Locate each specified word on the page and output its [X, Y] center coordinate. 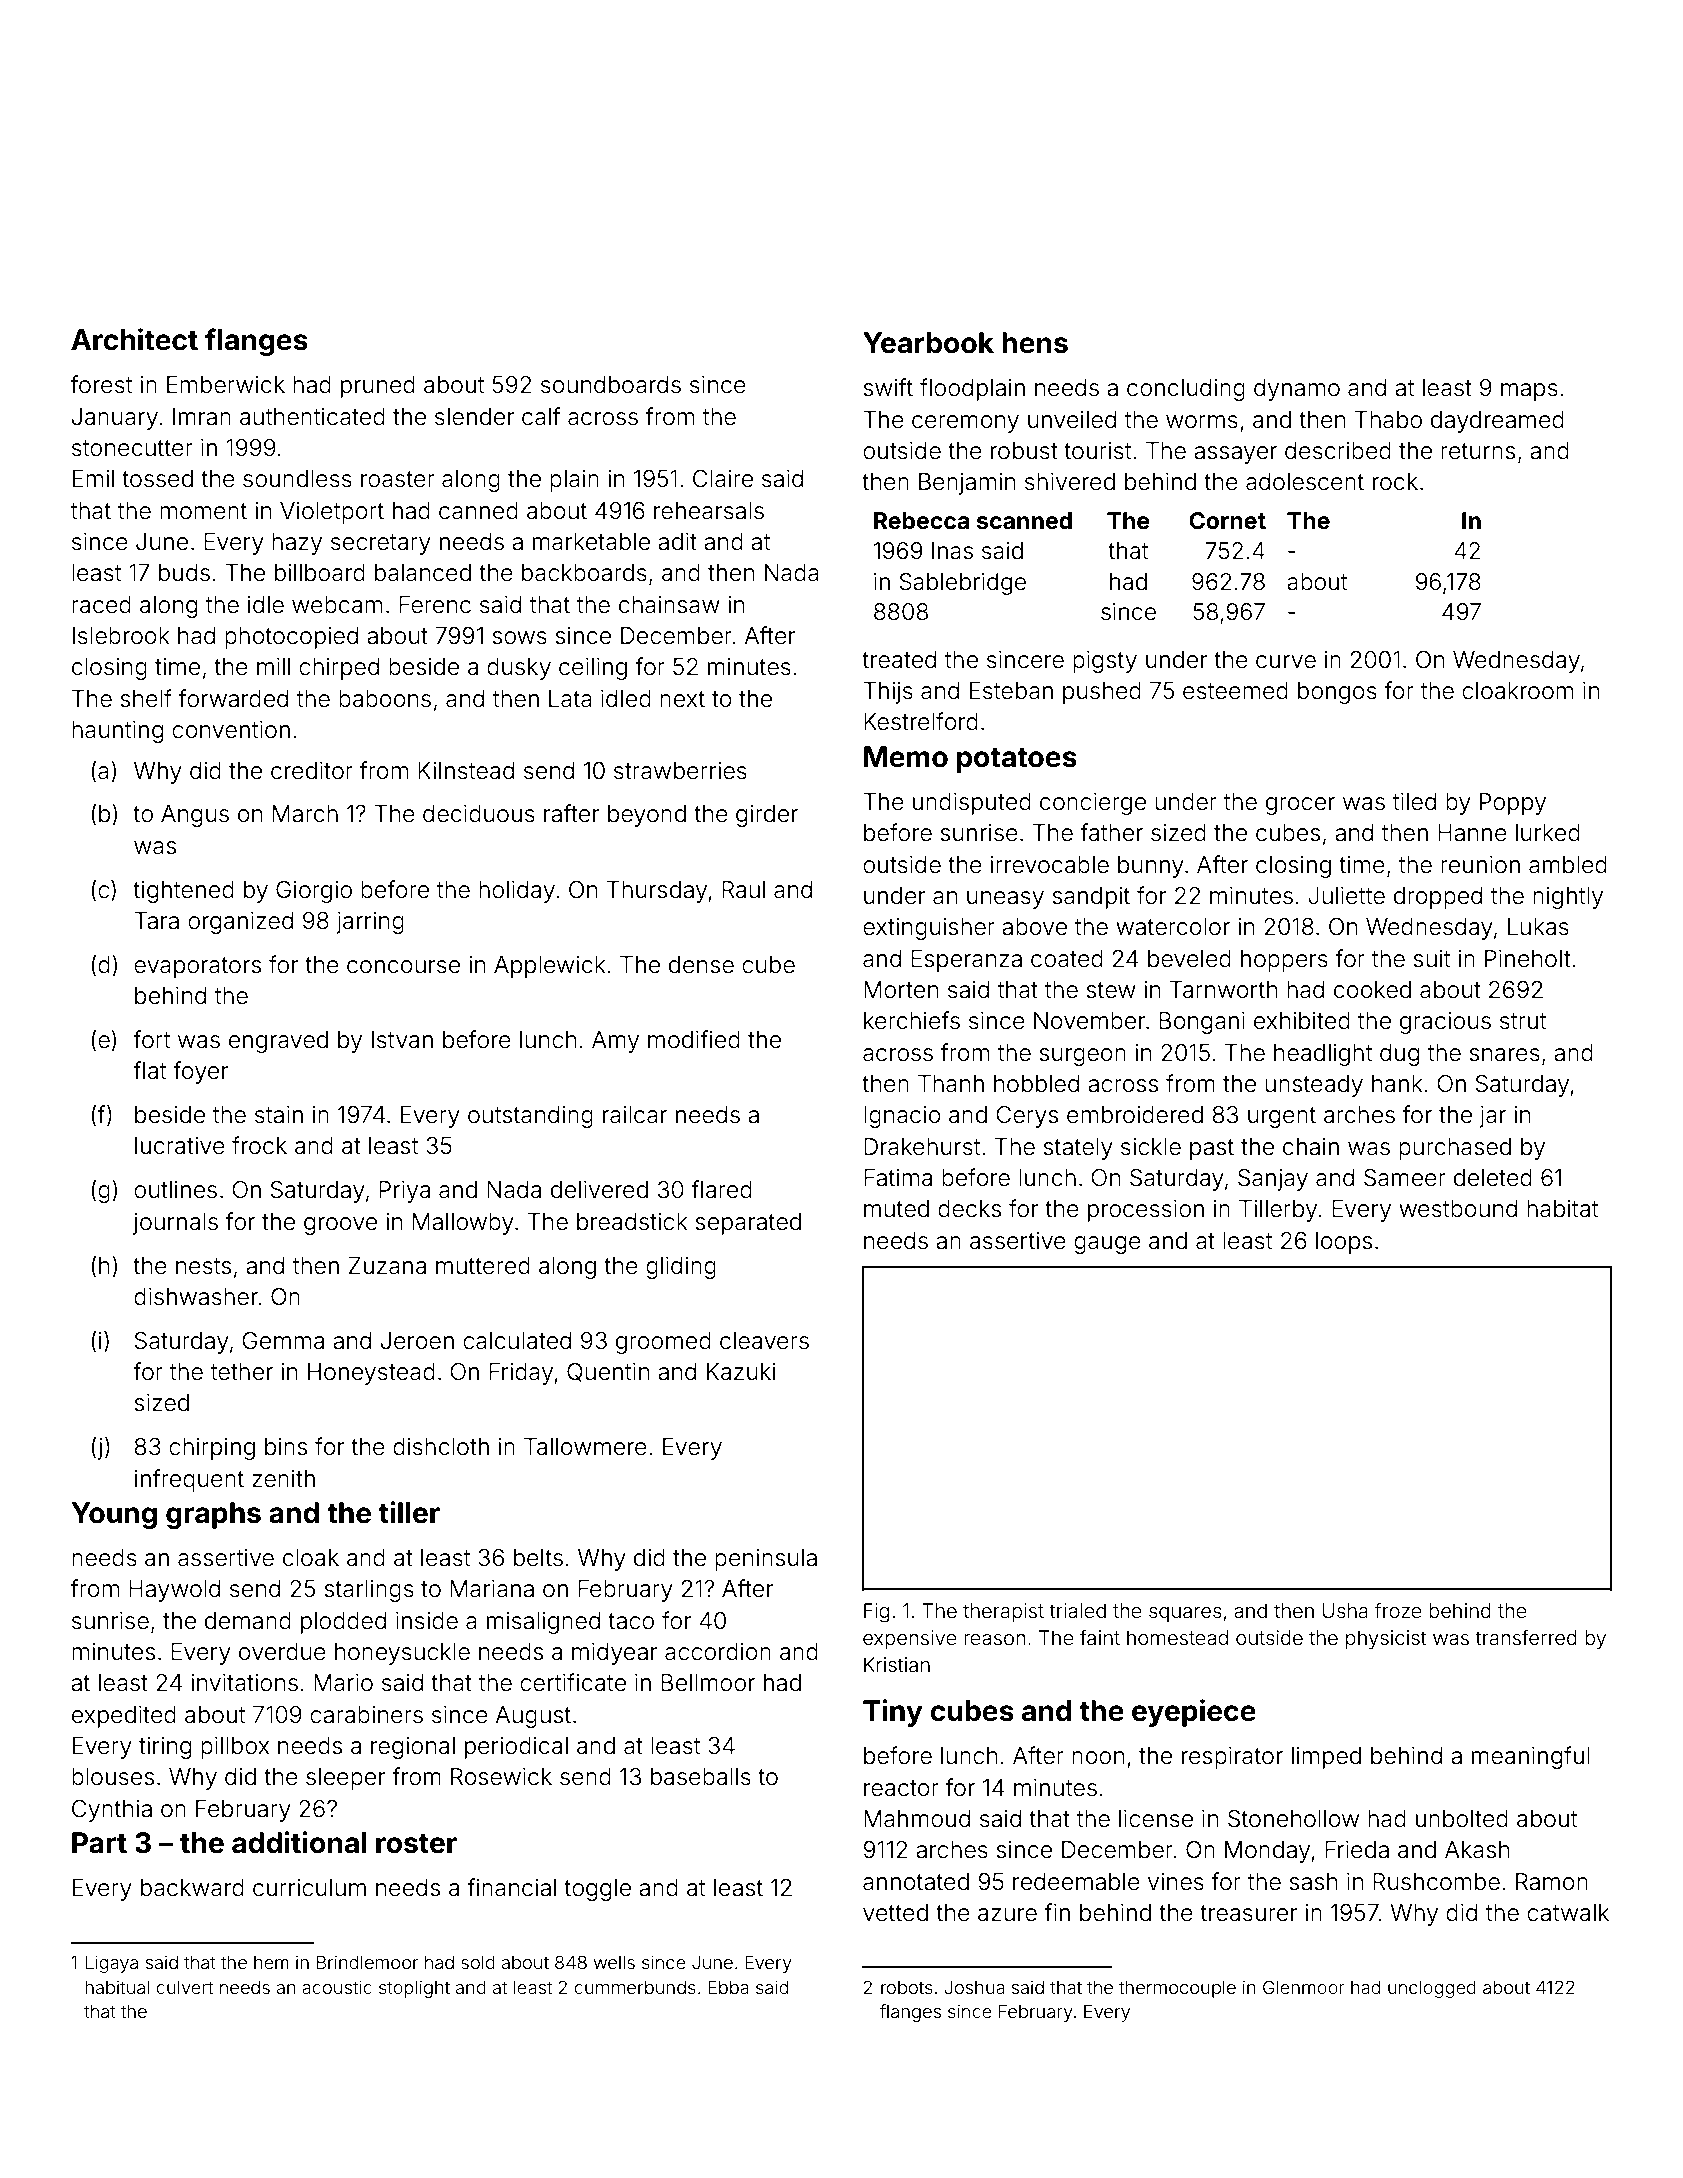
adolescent [1305, 482]
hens [1035, 343]
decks [969, 1209]
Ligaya [112, 1964]
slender [474, 417]
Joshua [974, 1987]
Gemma [283, 1341]
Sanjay [1273, 1180]
